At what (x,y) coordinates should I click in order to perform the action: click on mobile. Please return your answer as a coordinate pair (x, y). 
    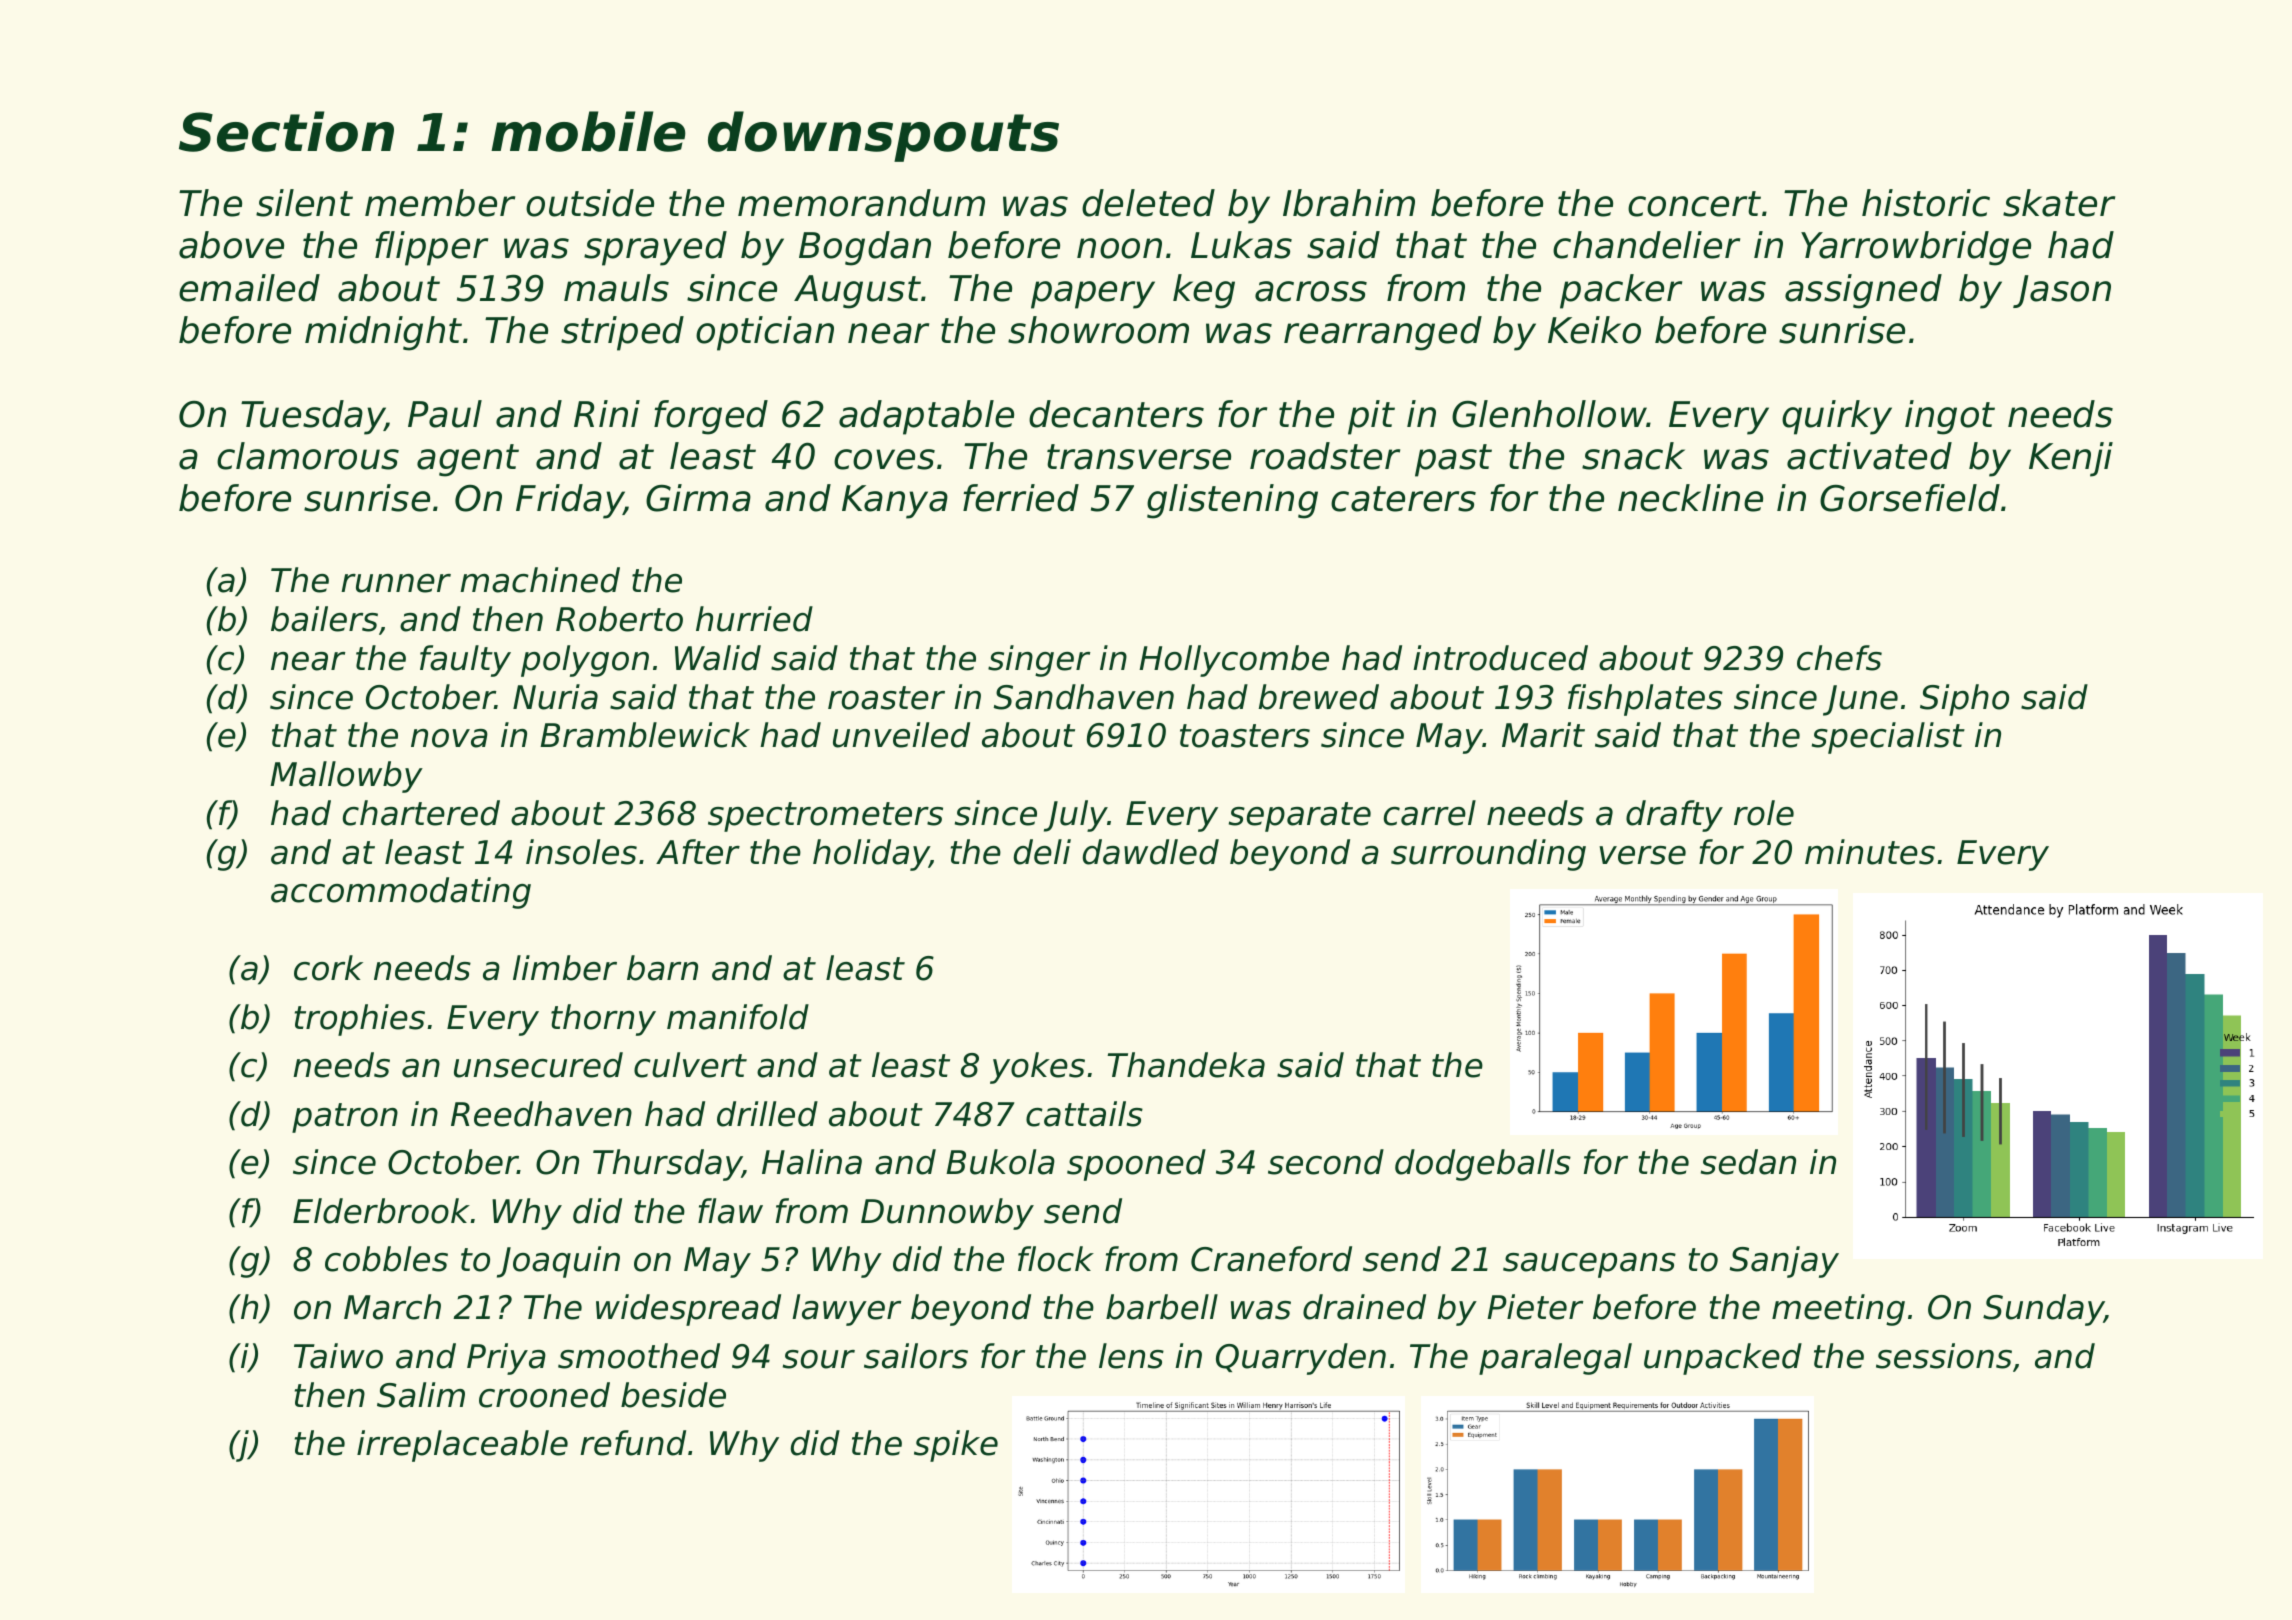
    Looking at the image, I should click on (588, 131).
